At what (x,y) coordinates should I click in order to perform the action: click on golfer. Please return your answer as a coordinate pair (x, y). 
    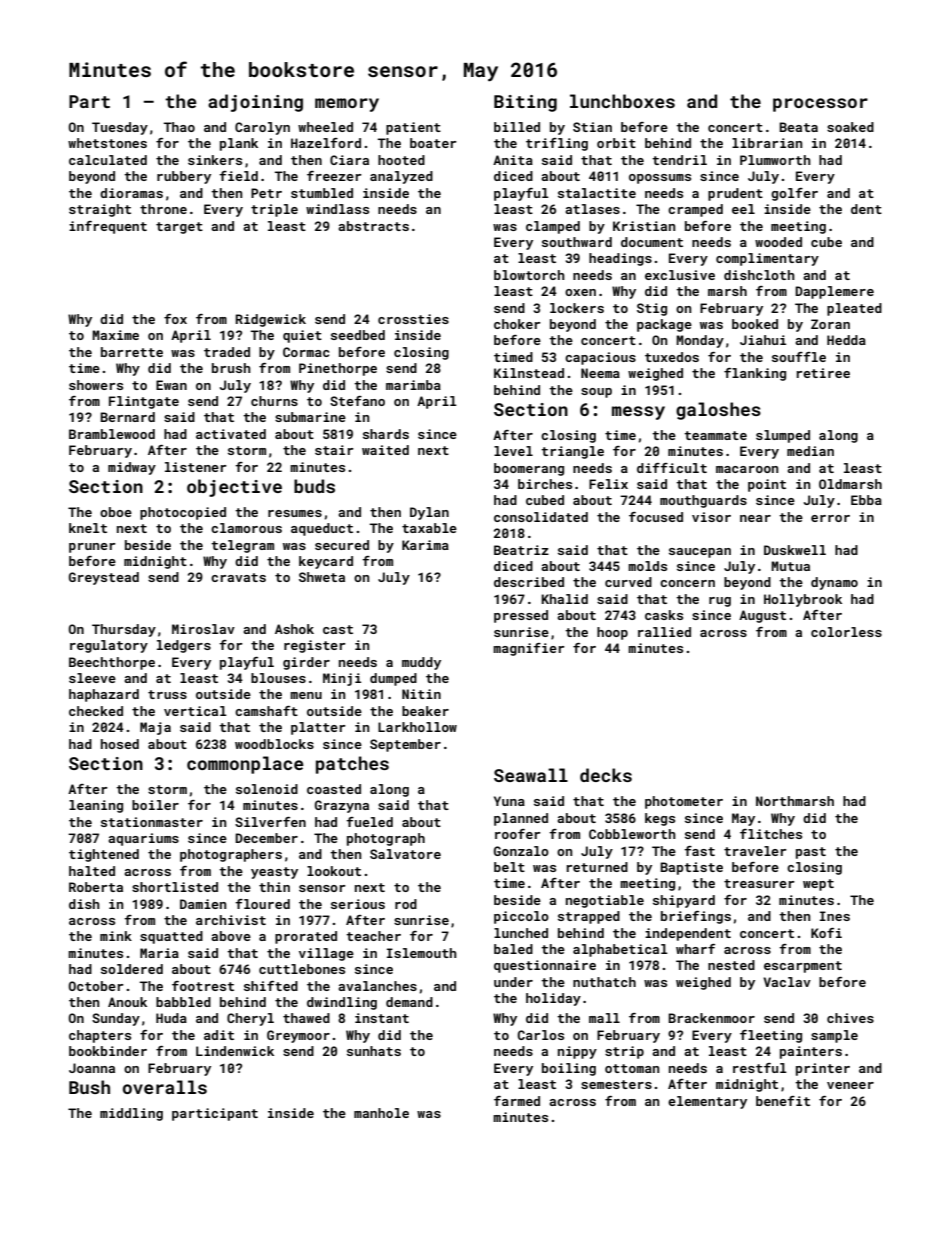
    Looking at the image, I should click on (794, 194).
